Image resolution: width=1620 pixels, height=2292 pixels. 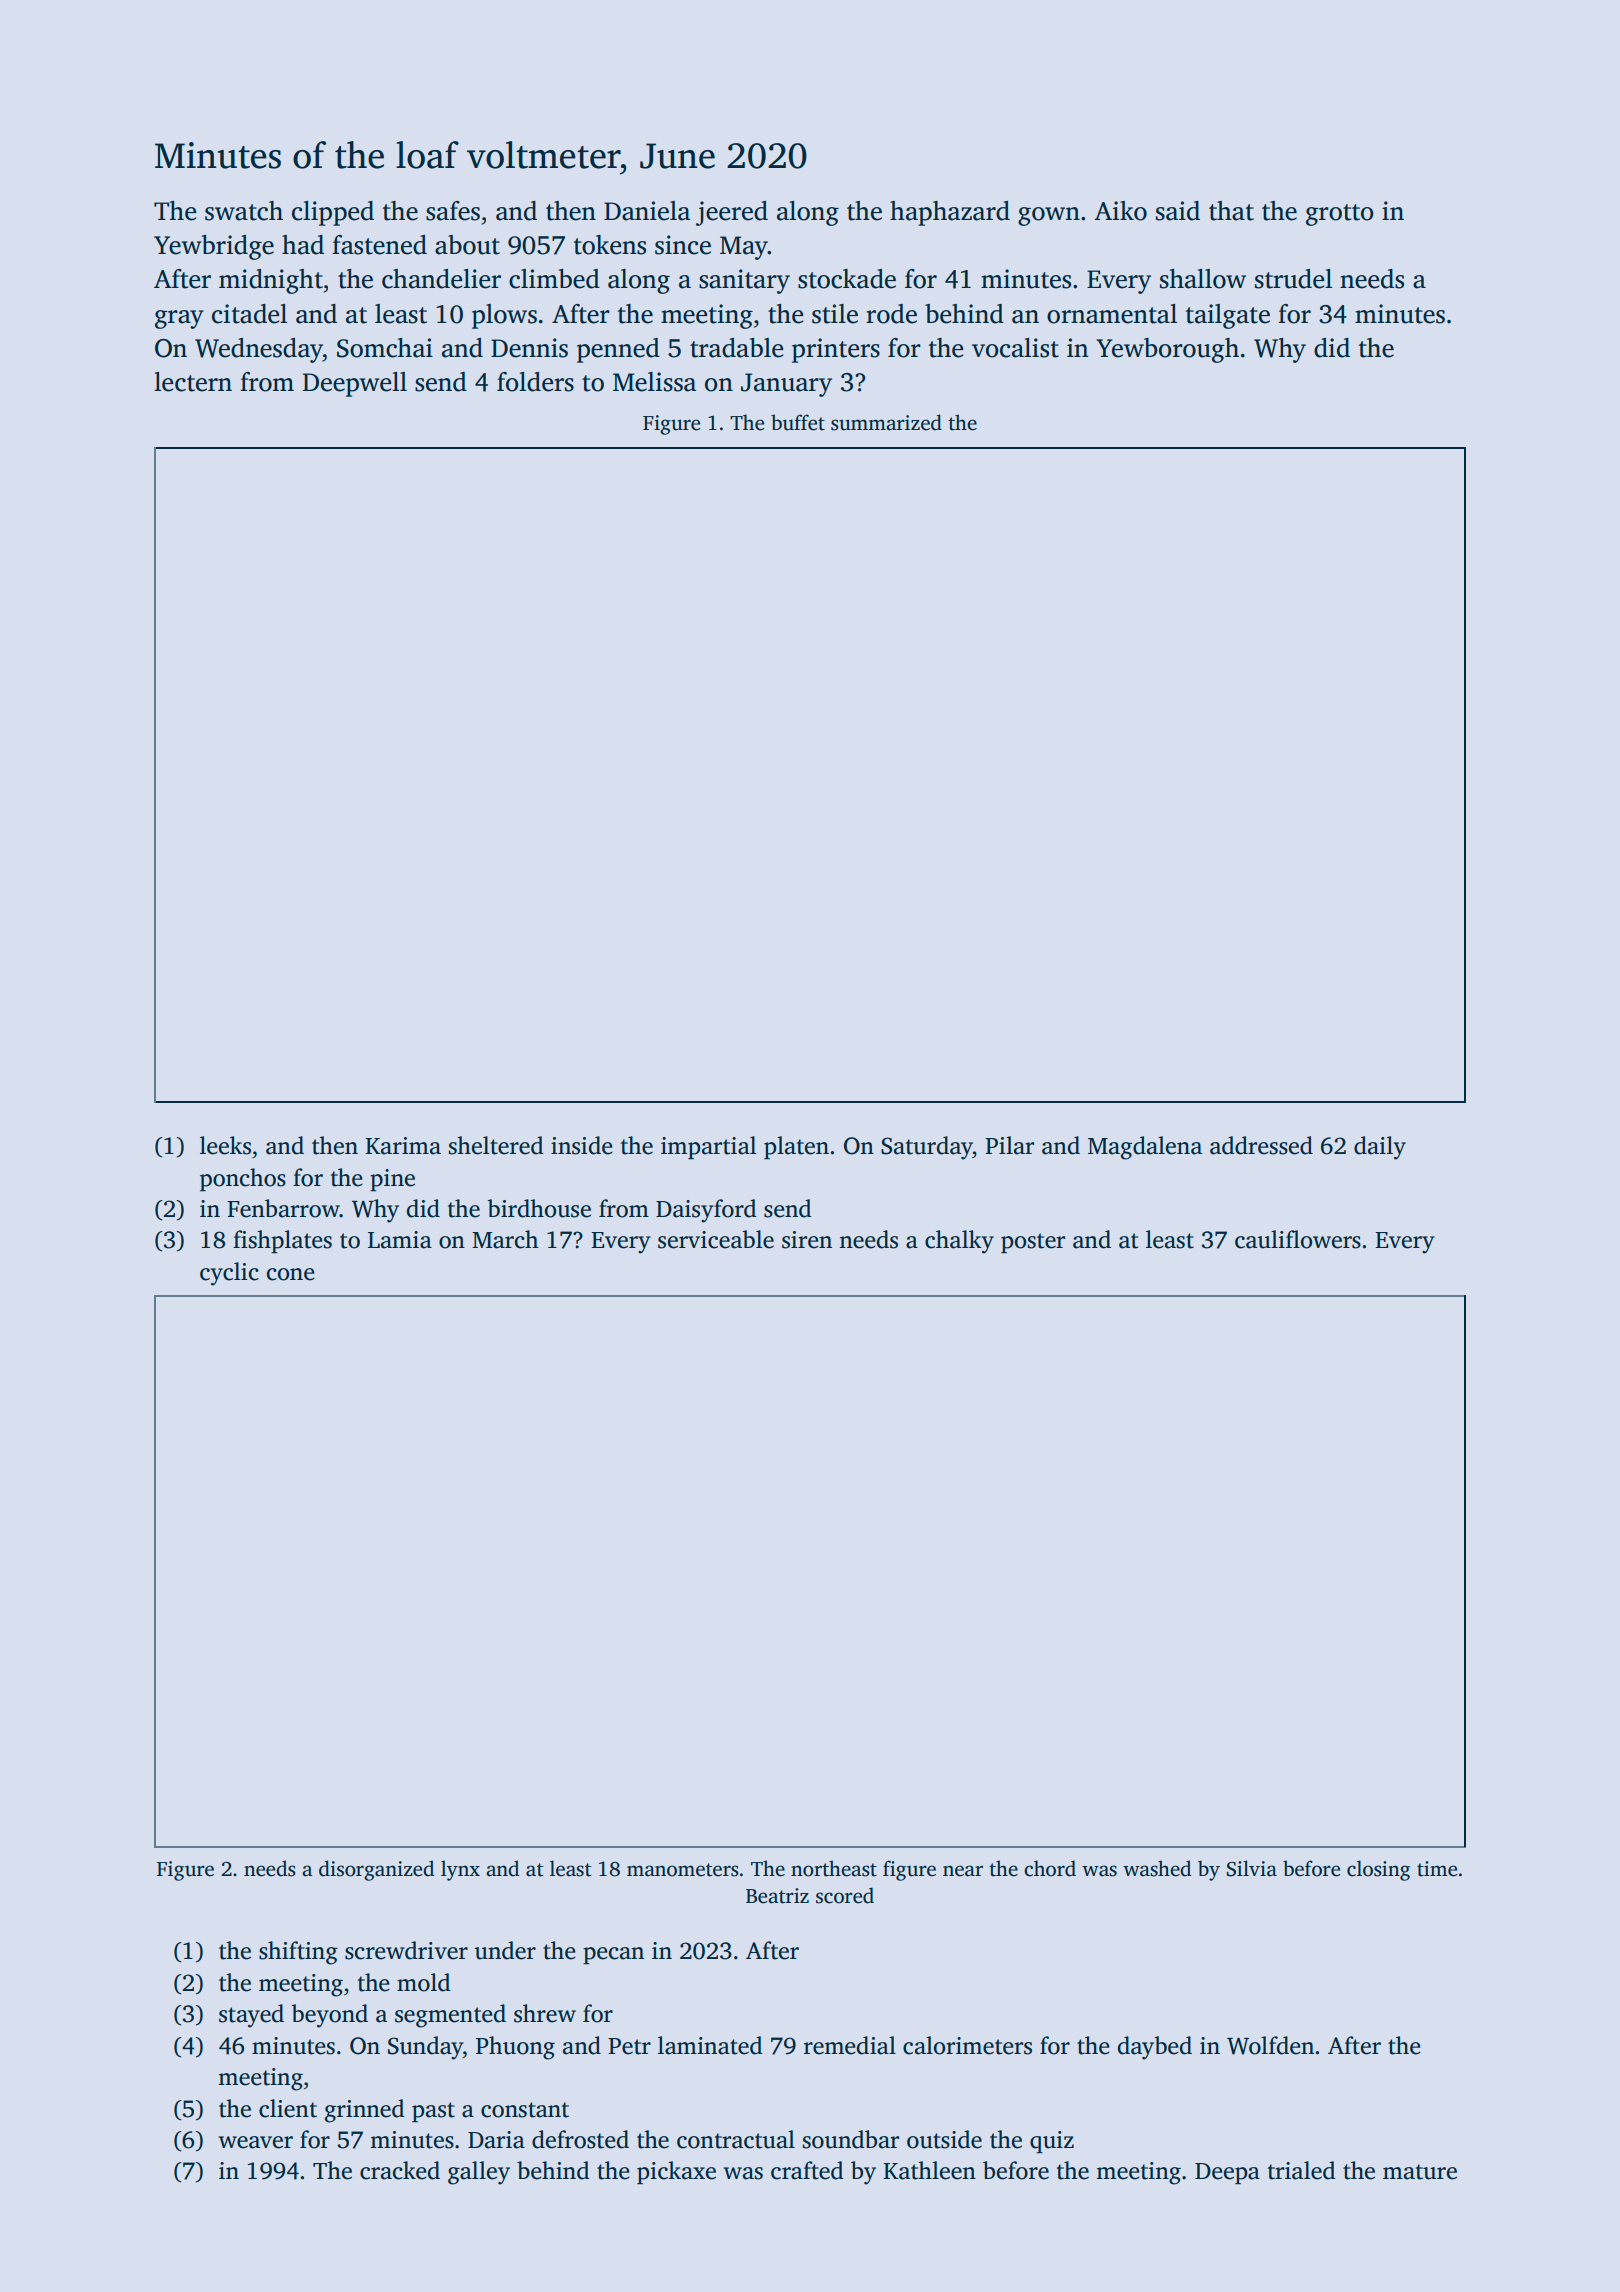 What do you see at coordinates (504, 316) in the image?
I see `plows` at bounding box center [504, 316].
